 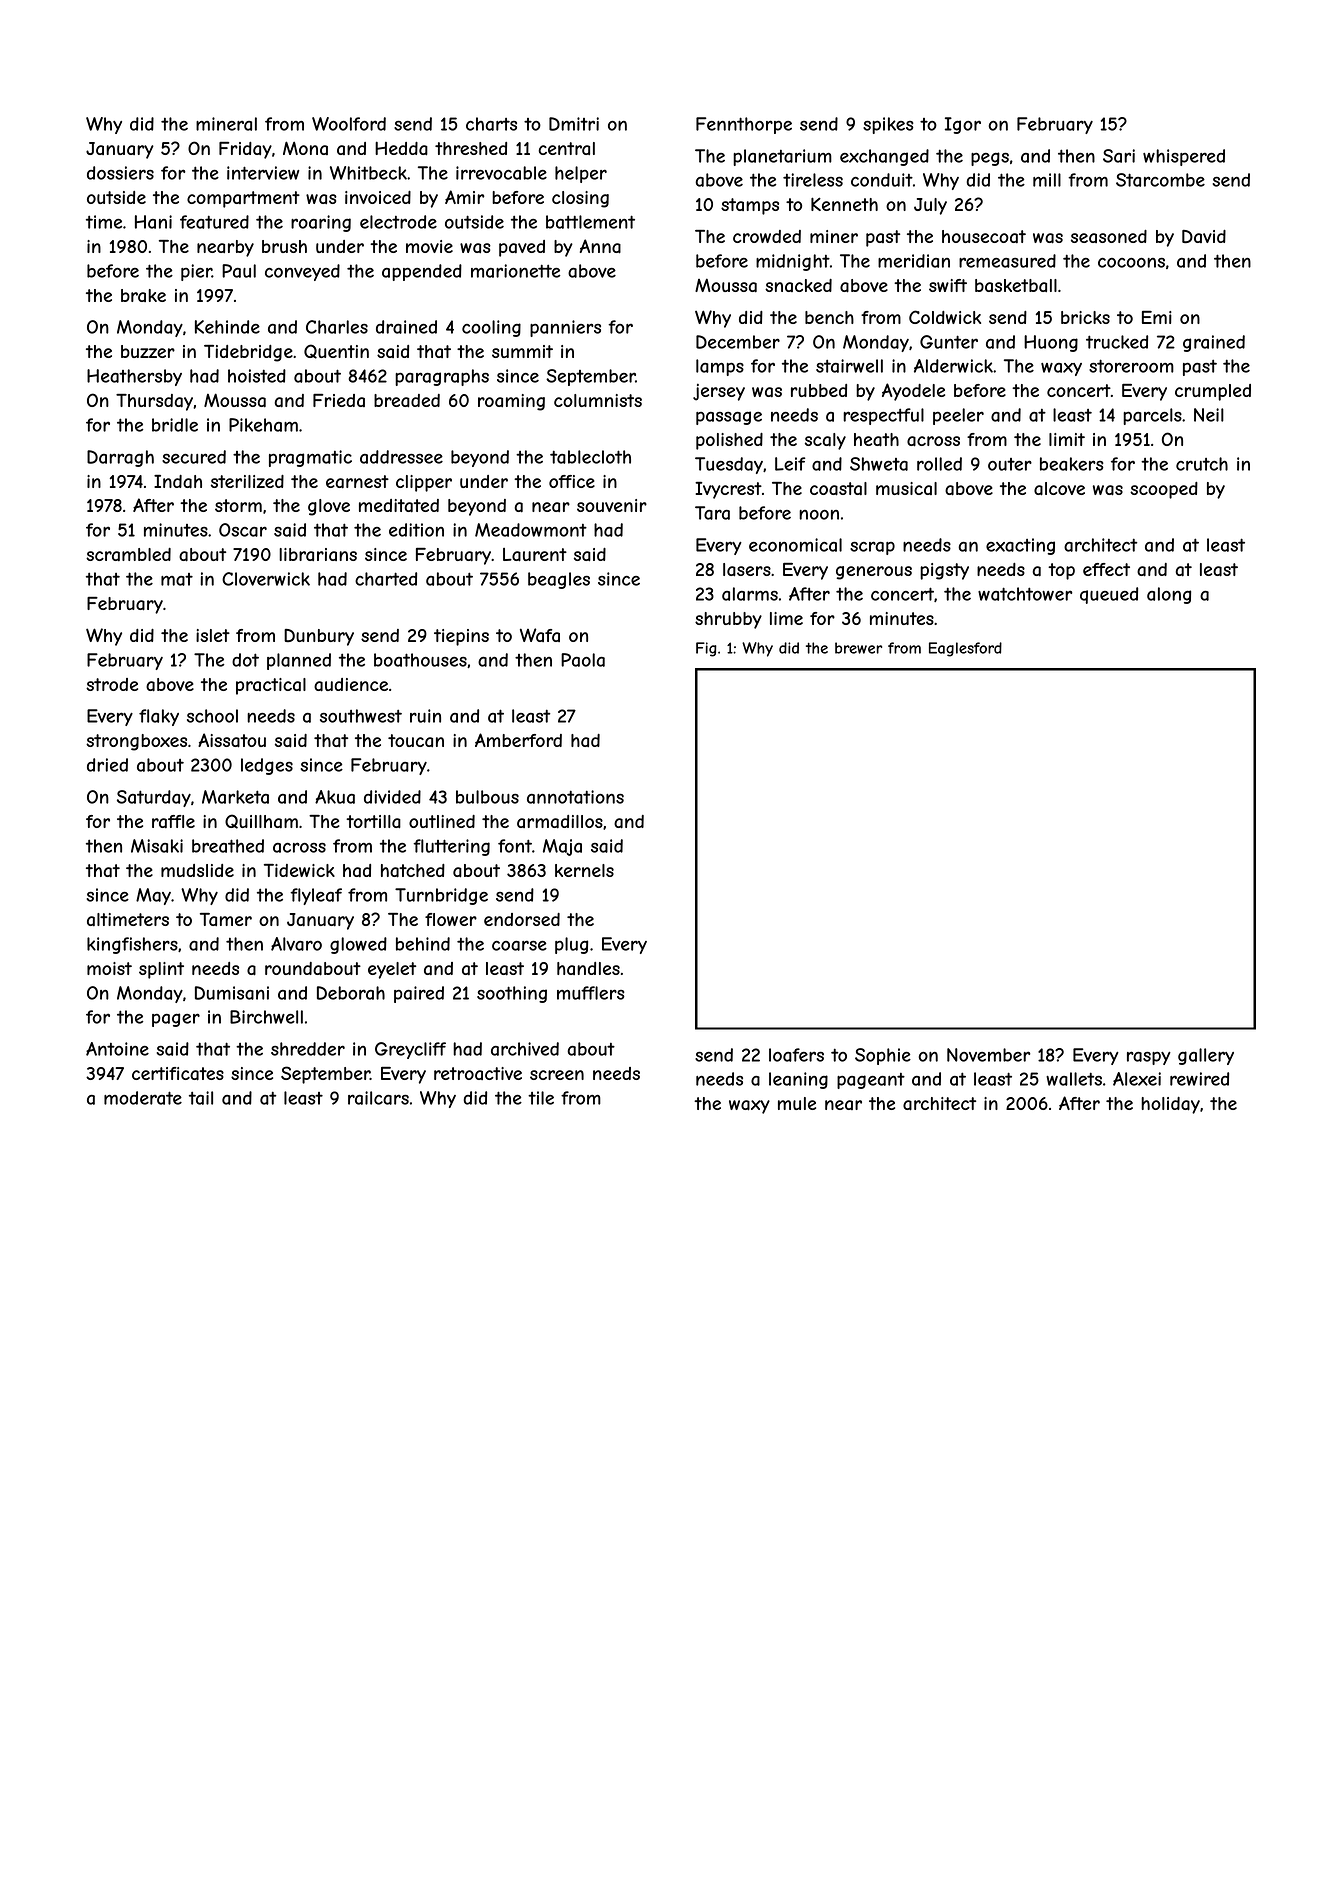 I want to click on Alvaro, so click(x=296, y=944).
